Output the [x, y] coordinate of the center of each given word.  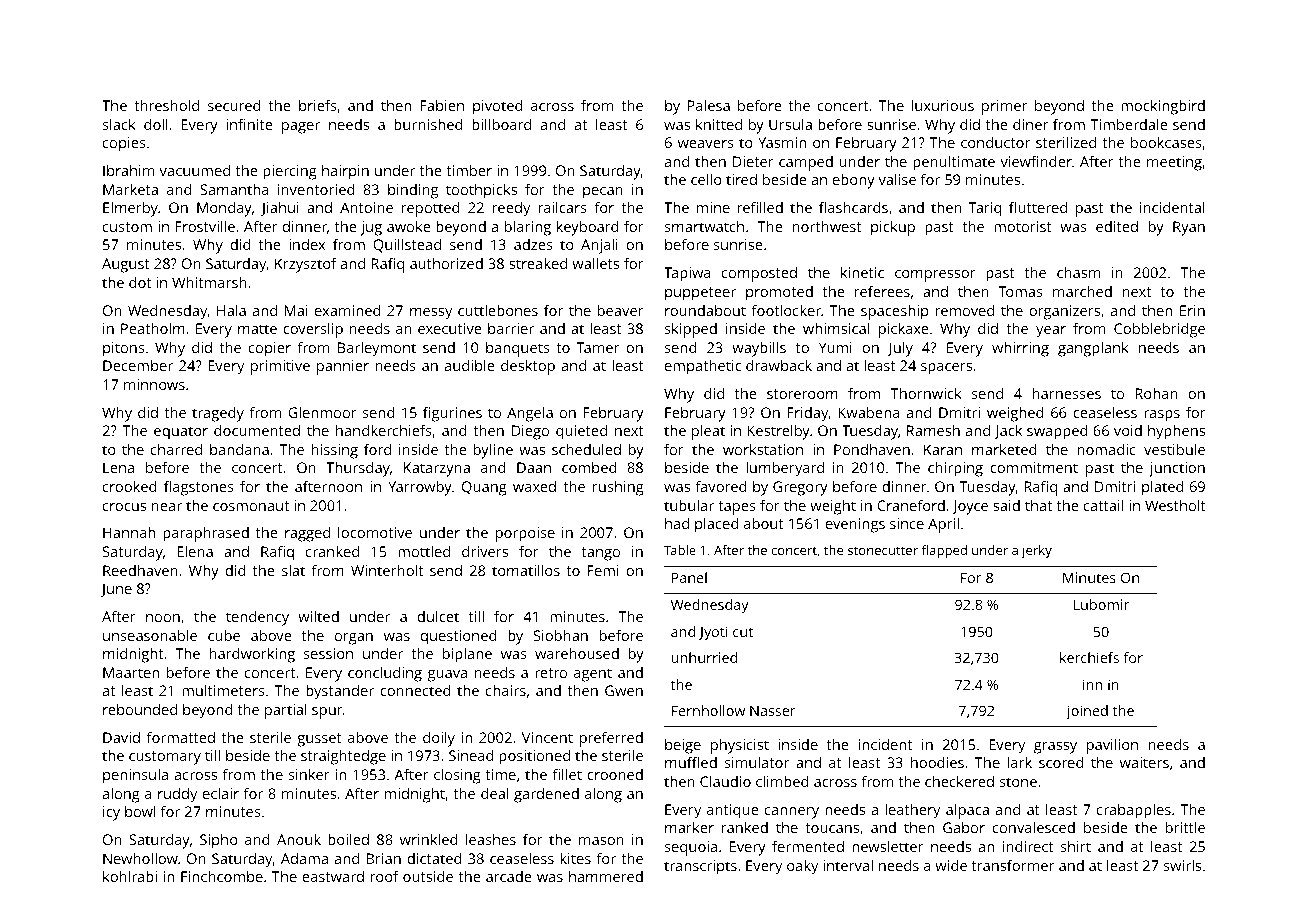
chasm [1078, 272]
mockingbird [1163, 107]
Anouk [299, 839]
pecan [603, 193]
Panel [689, 577]
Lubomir [1101, 604]
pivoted [498, 107]
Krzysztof [306, 265]
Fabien [442, 105]
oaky [802, 867]
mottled [424, 551]
